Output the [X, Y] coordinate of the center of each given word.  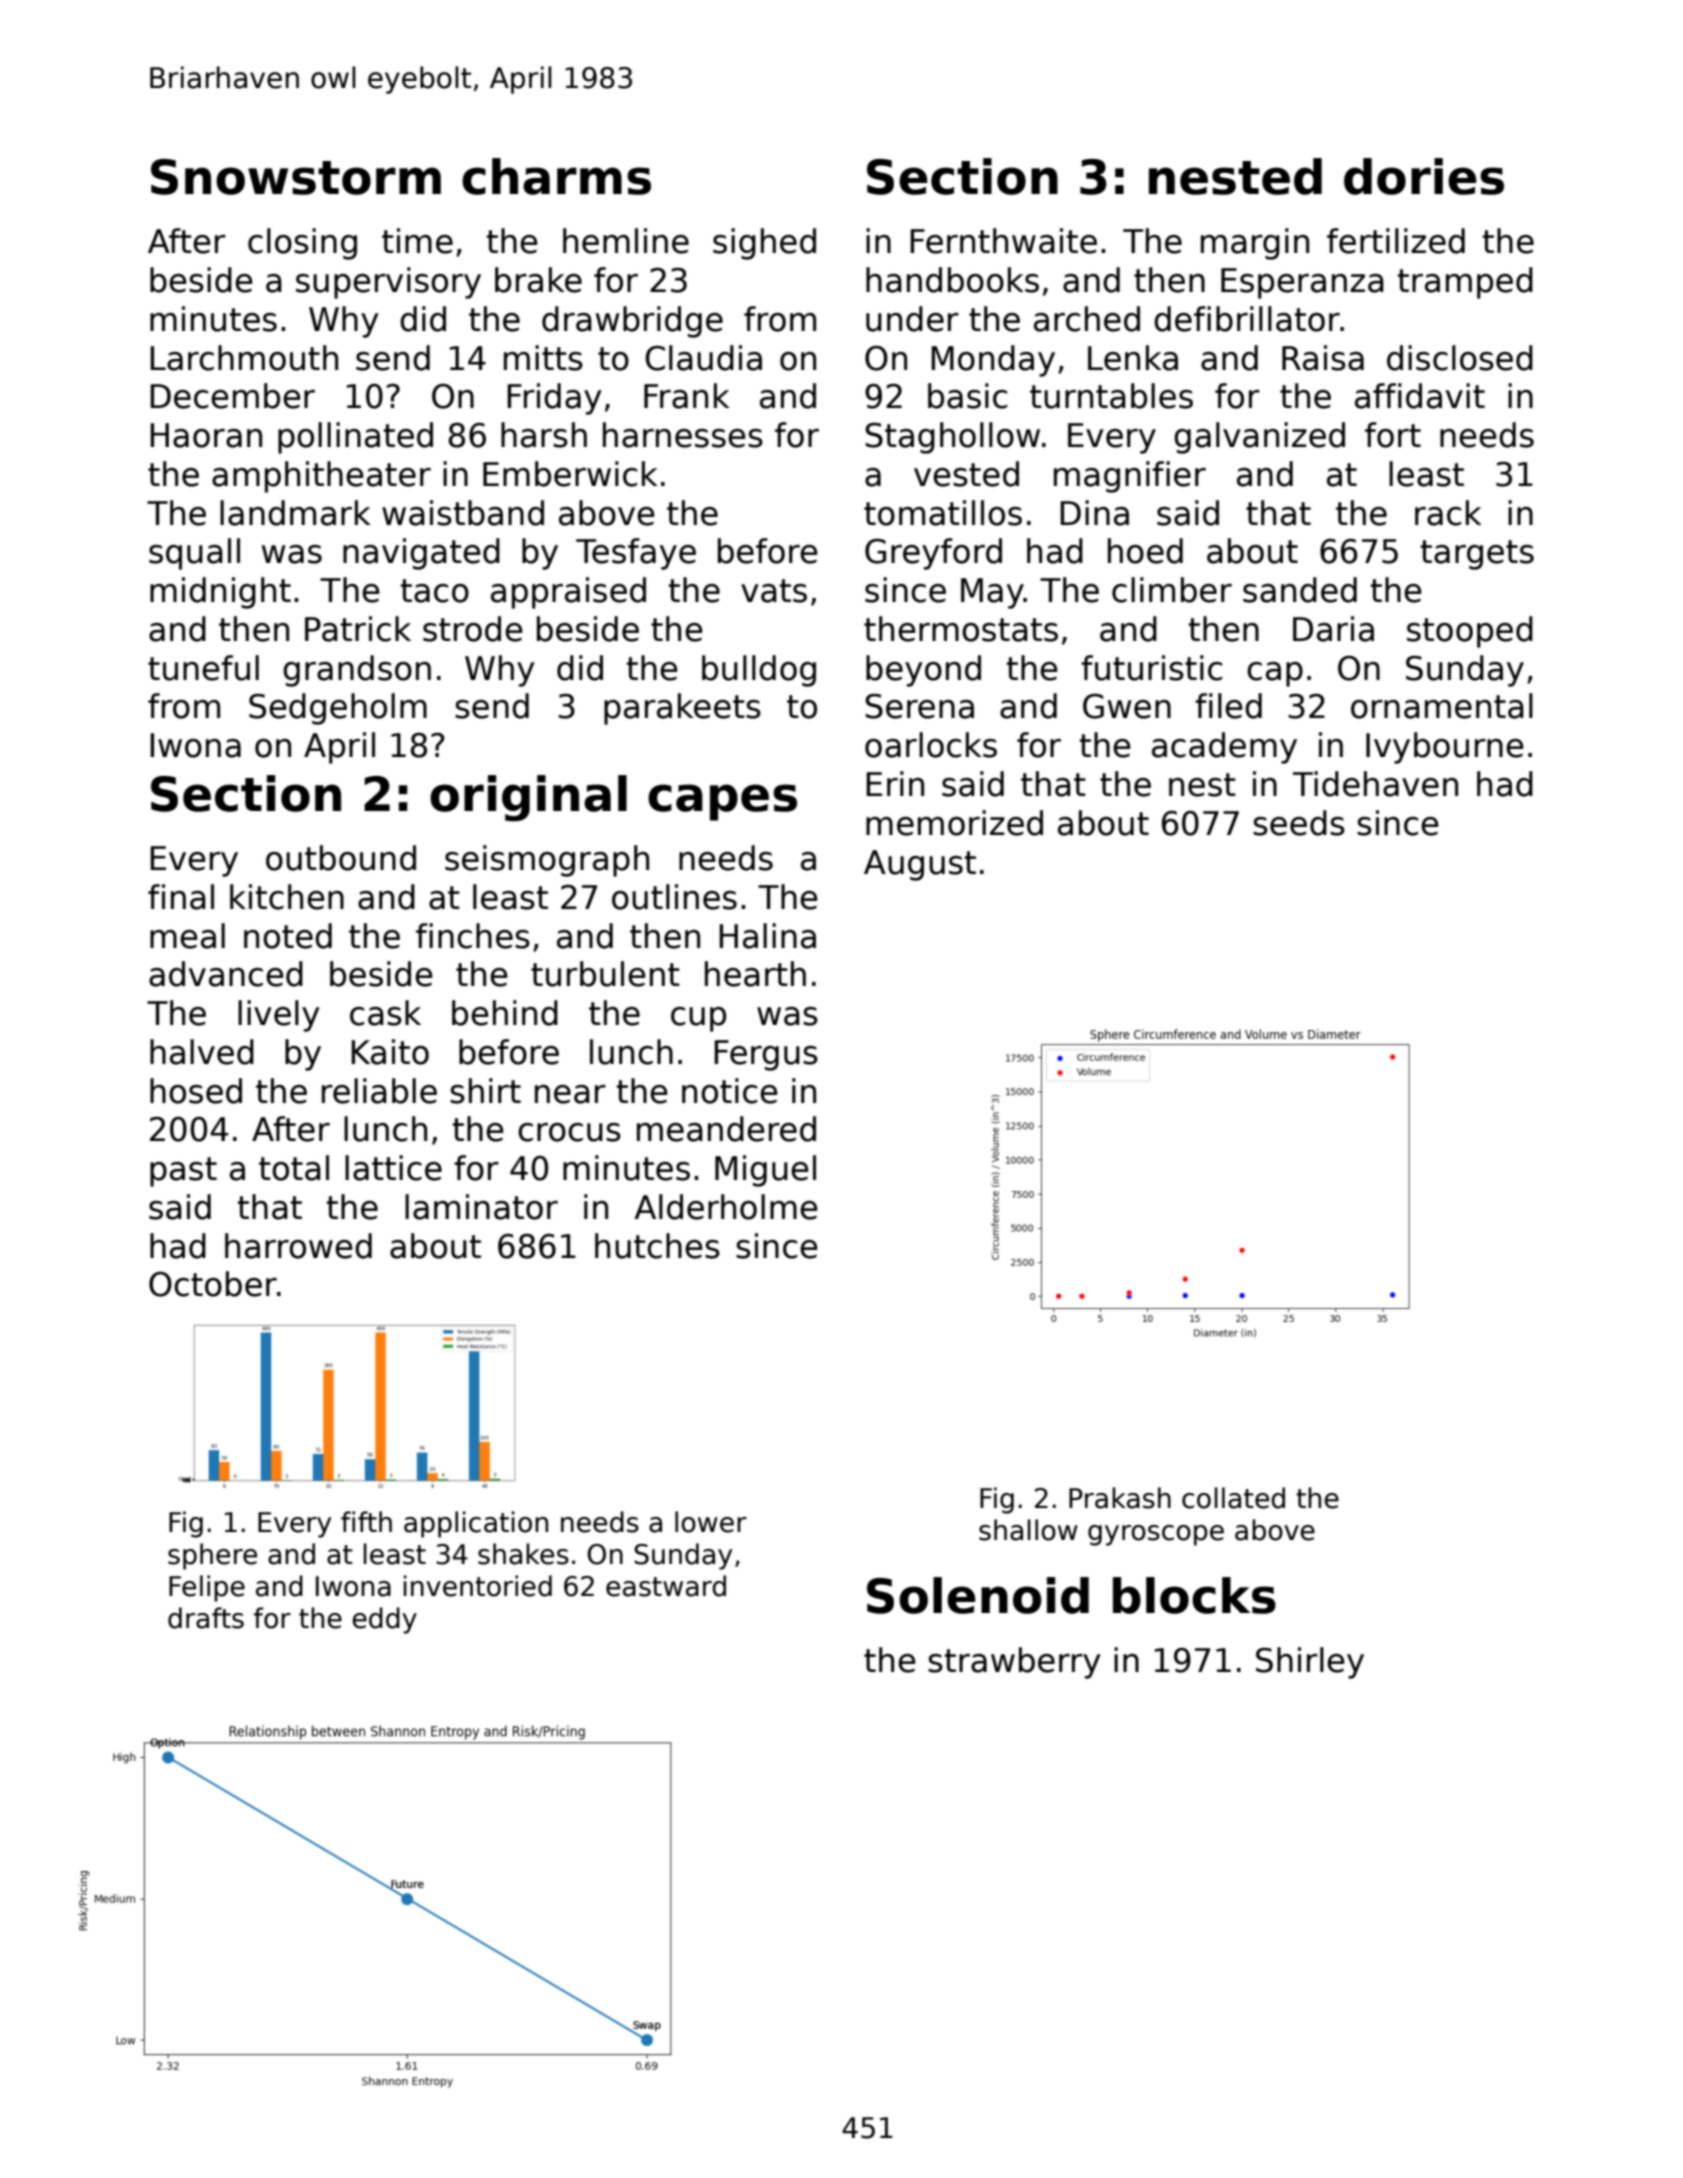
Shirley [1310, 1663]
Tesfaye [636, 554]
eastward [666, 1586]
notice [730, 1091]
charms [556, 176]
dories [1424, 176]
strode [473, 629]
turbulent [605, 974]
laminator [481, 1207]
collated [1233, 1498]
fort [1393, 435]
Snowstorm [296, 177]
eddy [384, 1620]
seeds [1299, 823]
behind [505, 1013]
